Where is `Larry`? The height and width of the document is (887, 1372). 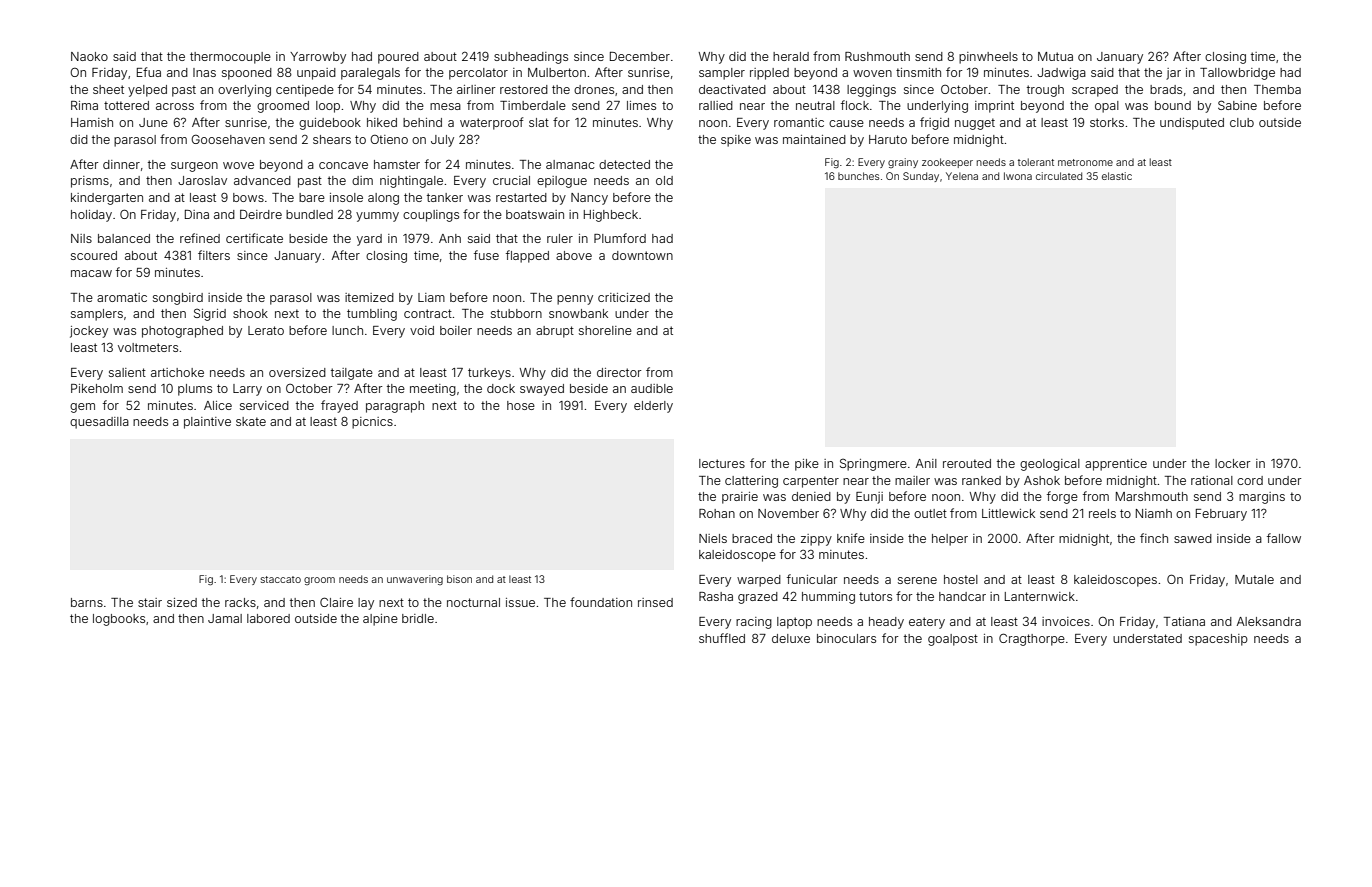 Larry is located at coordinates (247, 390).
